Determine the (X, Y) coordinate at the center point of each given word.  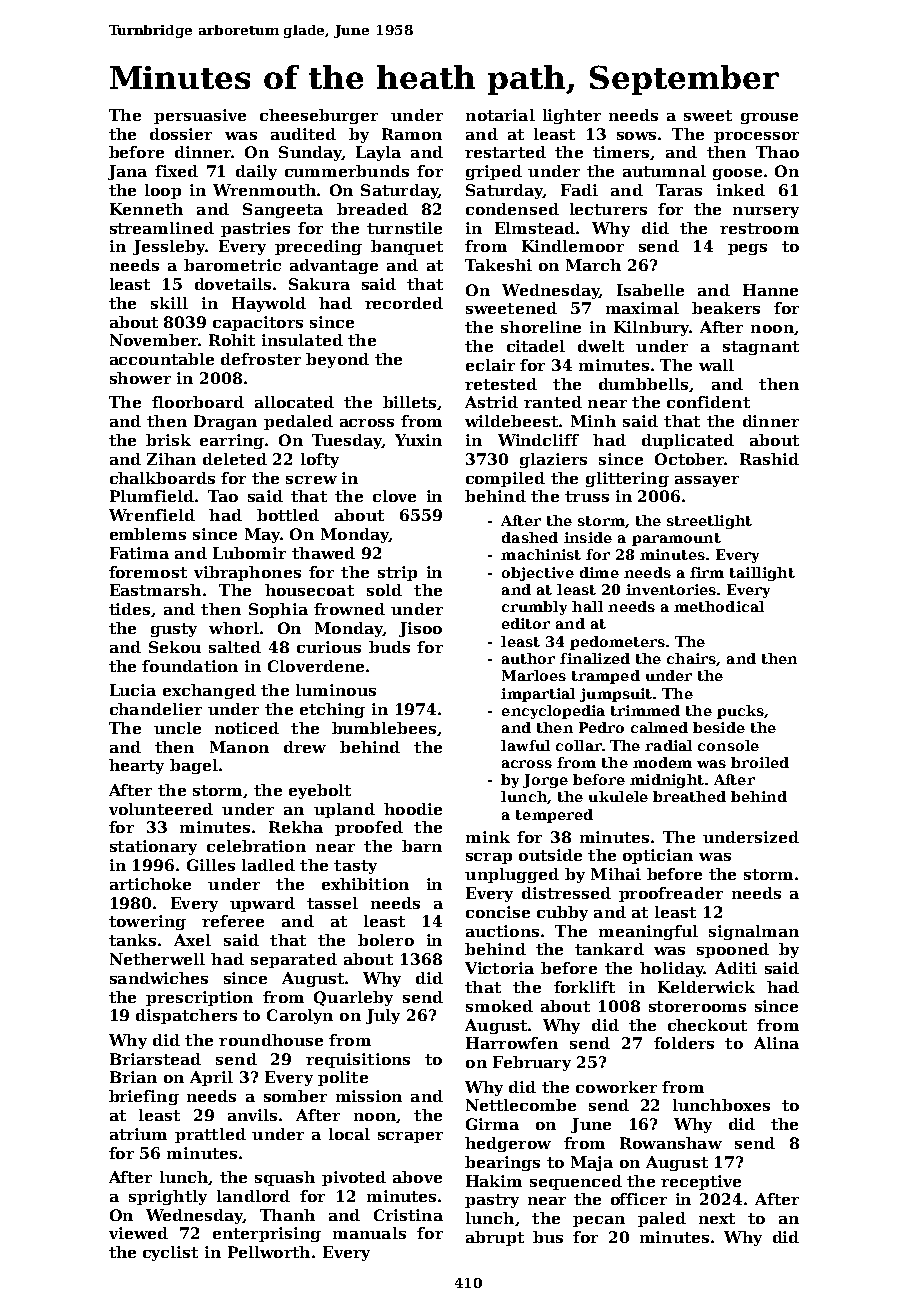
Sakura (319, 284)
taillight (762, 574)
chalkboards (162, 478)
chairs (691, 658)
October (689, 459)
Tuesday (347, 441)
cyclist (170, 1253)
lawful (525, 745)
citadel (536, 346)
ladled (268, 865)
